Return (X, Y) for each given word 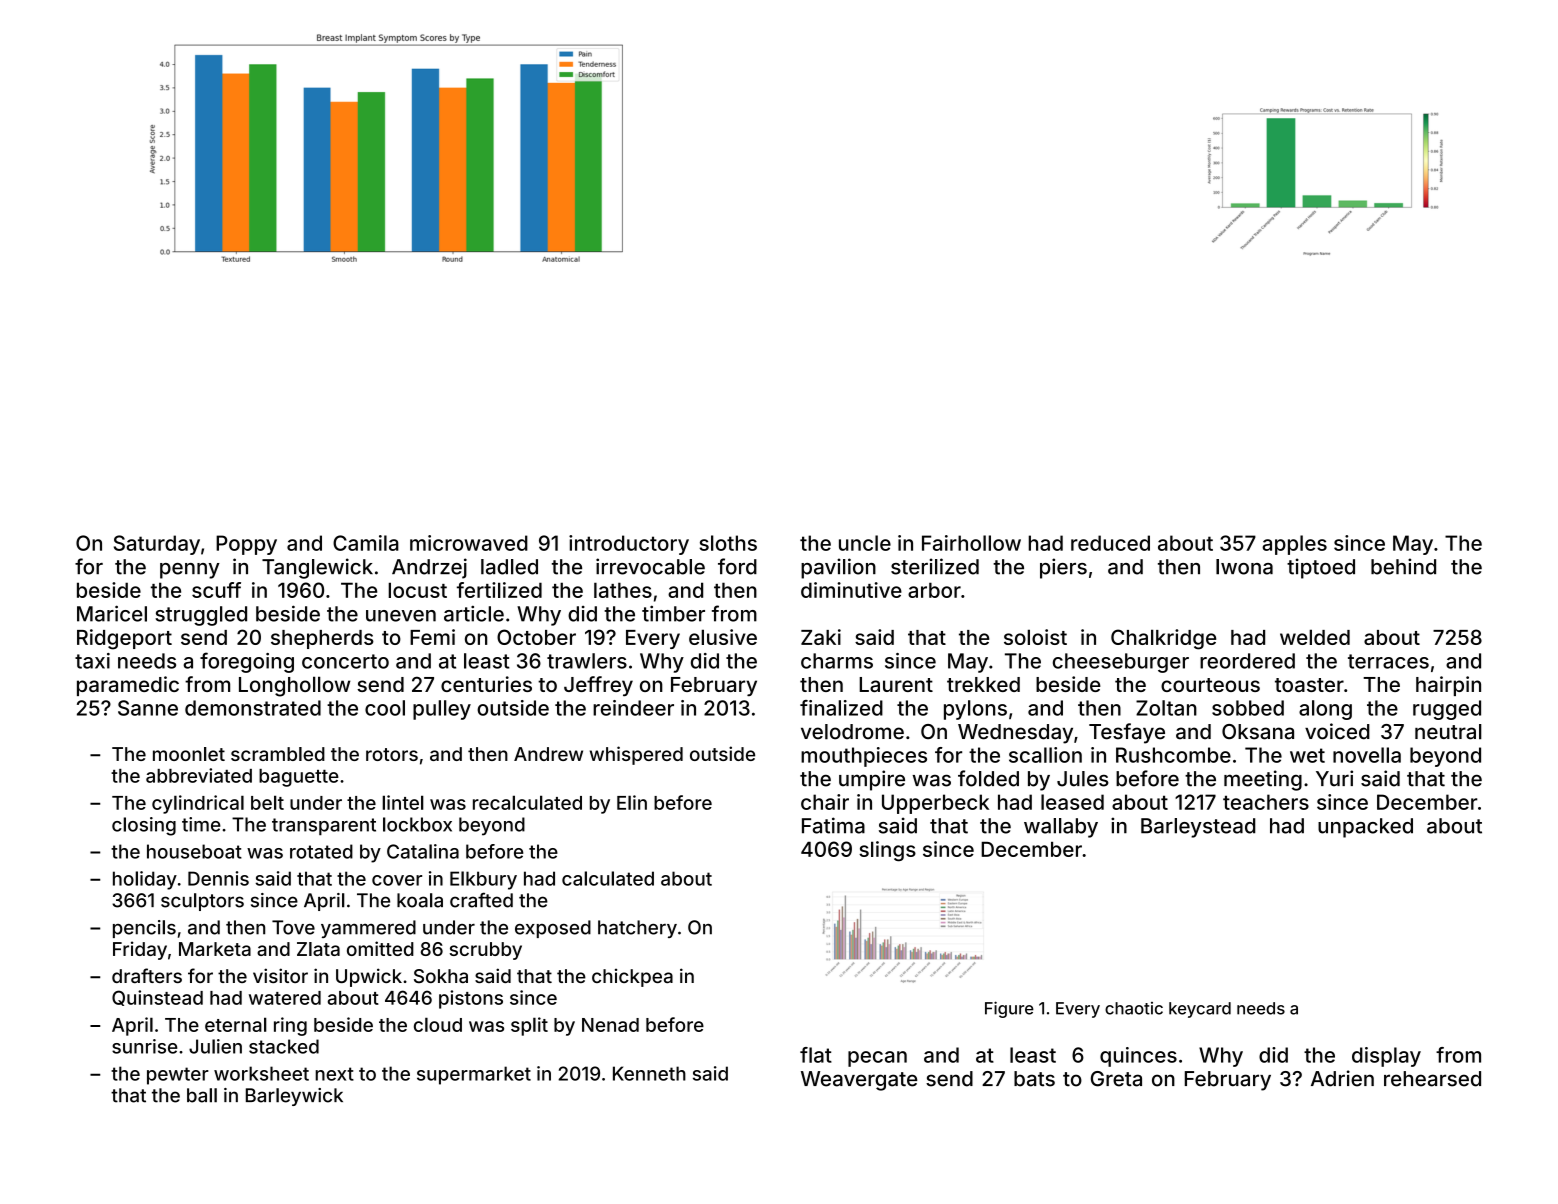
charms (837, 661)
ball (202, 1095)
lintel (403, 802)
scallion (1045, 755)
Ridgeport (124, 639)
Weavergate (859, 1081)
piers (1063, 568)
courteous (1210, 685)
